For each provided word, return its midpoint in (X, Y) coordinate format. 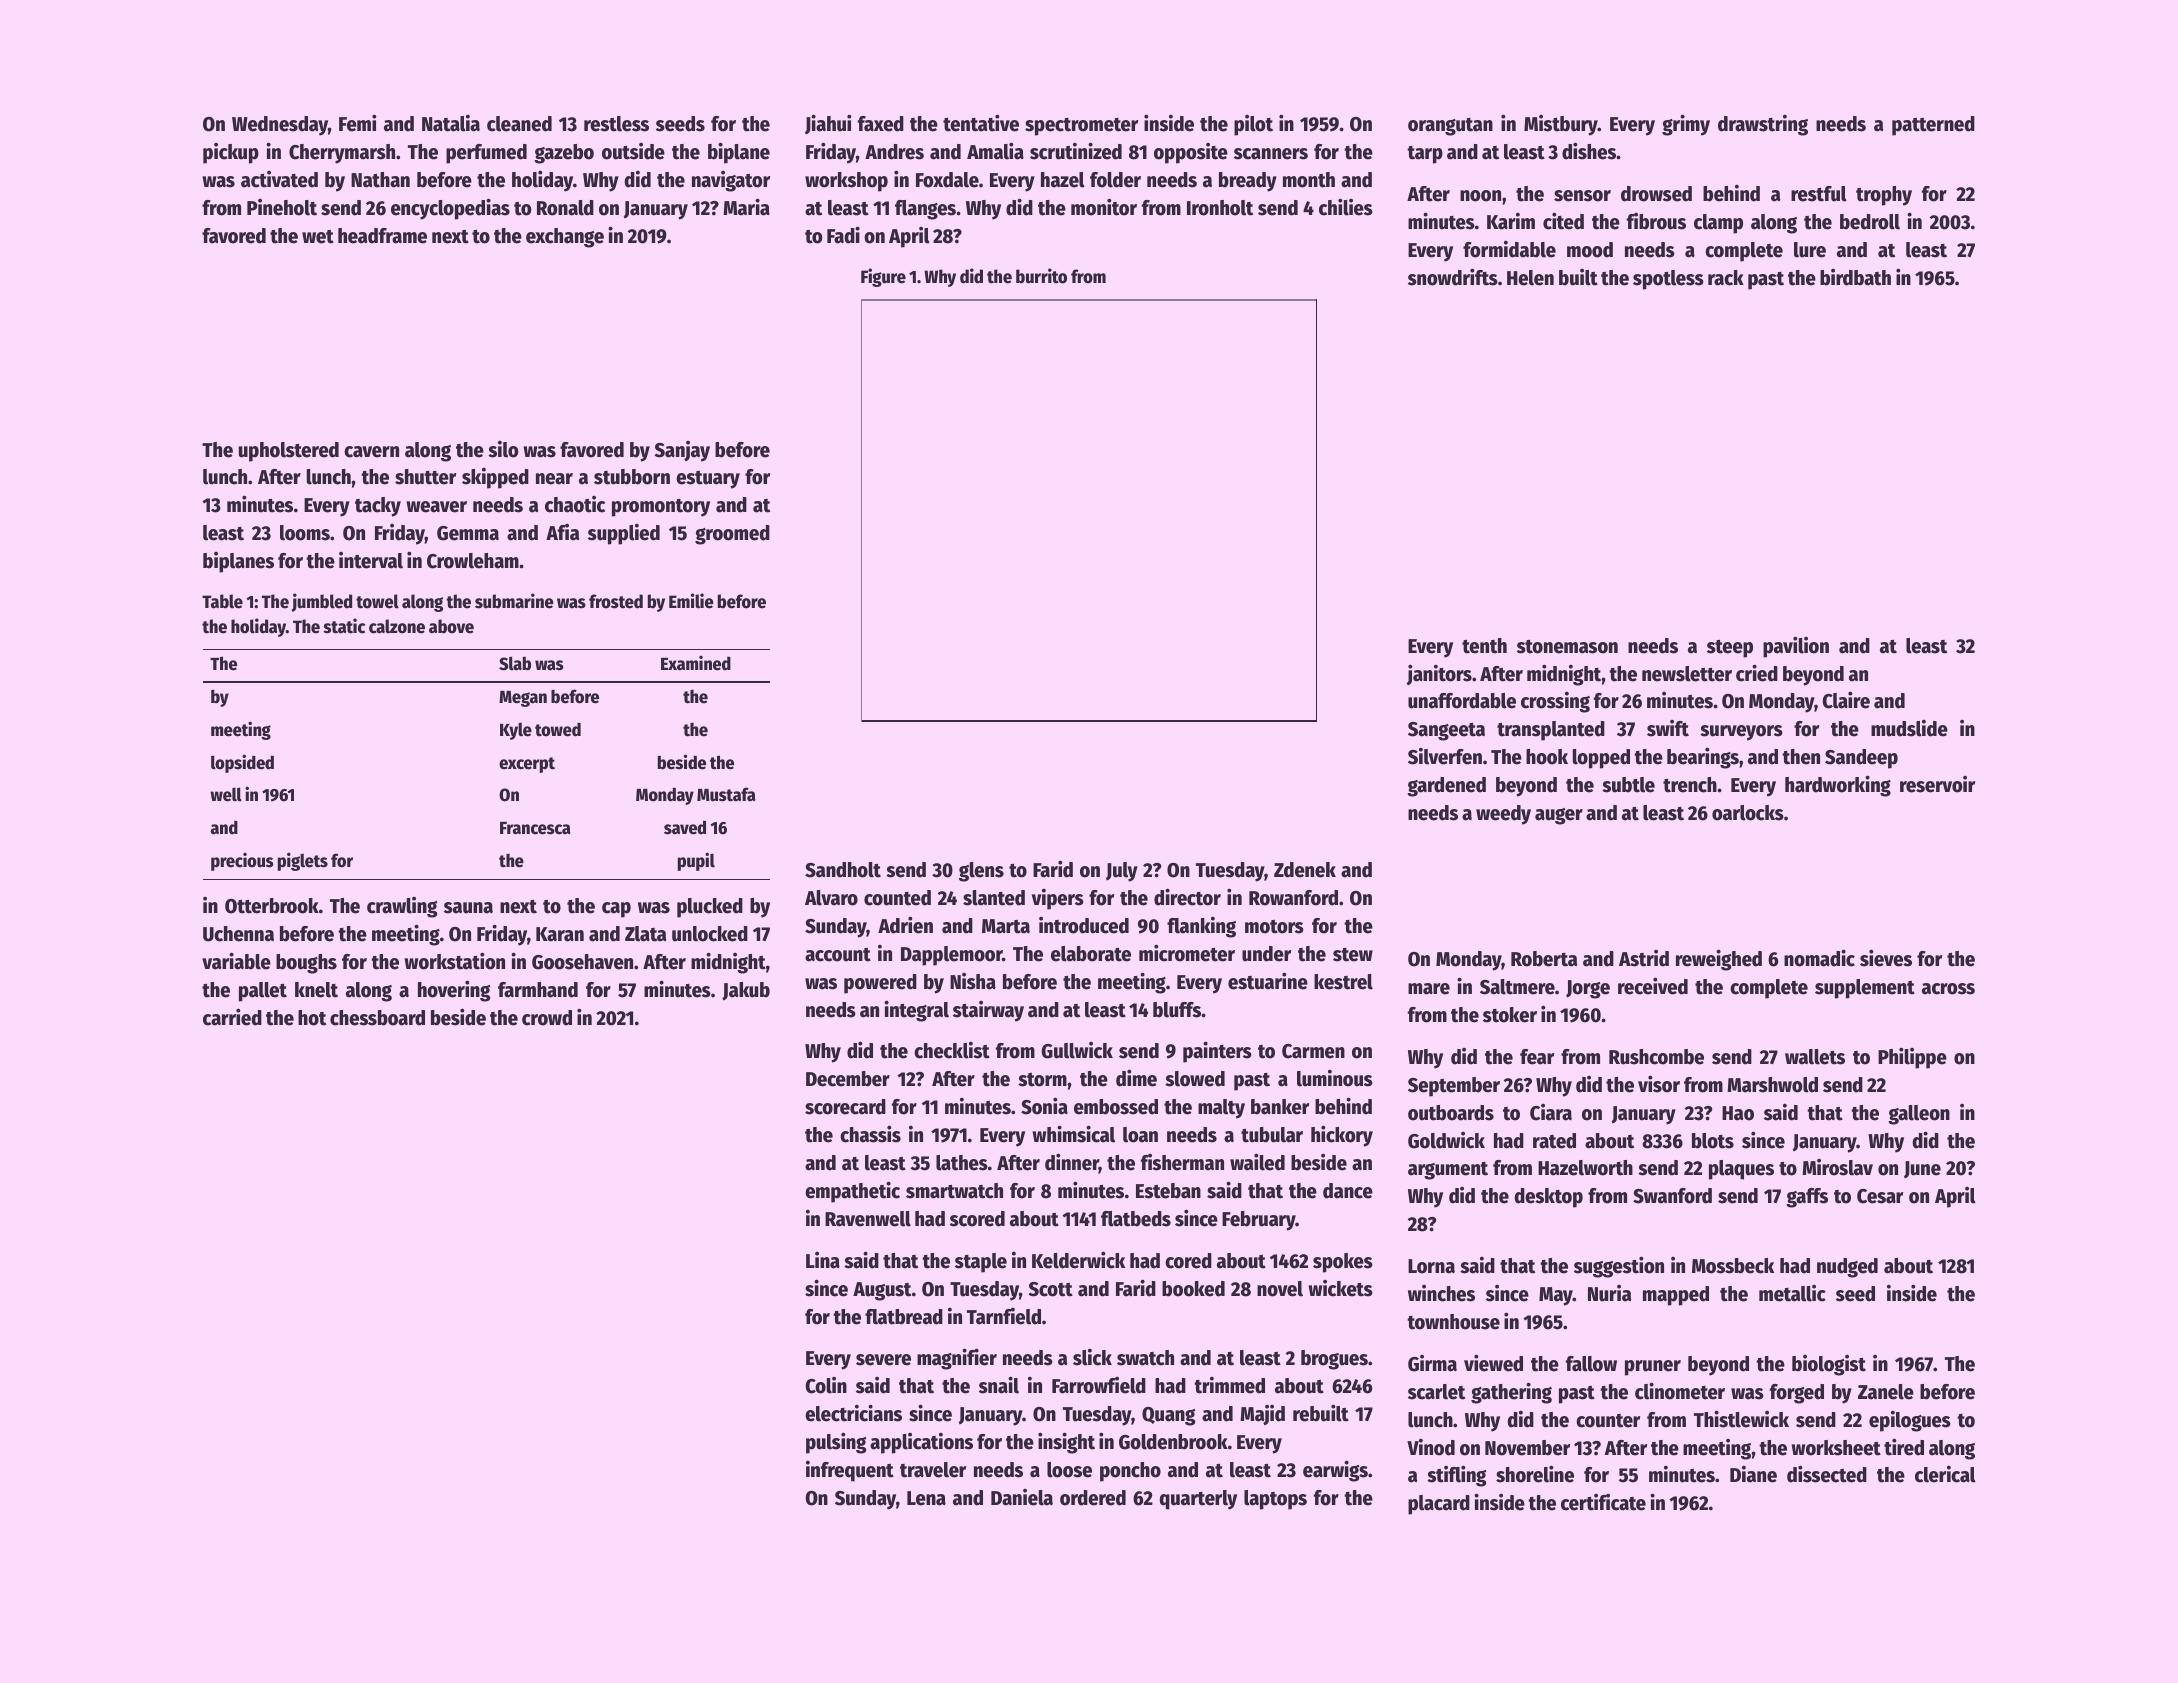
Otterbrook (272, 906)
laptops (1275, 1500)
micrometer (1187, 953)
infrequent (850, 1471)
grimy (1686, 125)
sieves (1886, 958)
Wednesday (280, 126)
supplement (1865, 989)
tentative (981, 123)
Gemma (468, 533)
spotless (1668, 280)
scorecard (845, 1107)
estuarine (1268, 981)
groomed (732, 535)
